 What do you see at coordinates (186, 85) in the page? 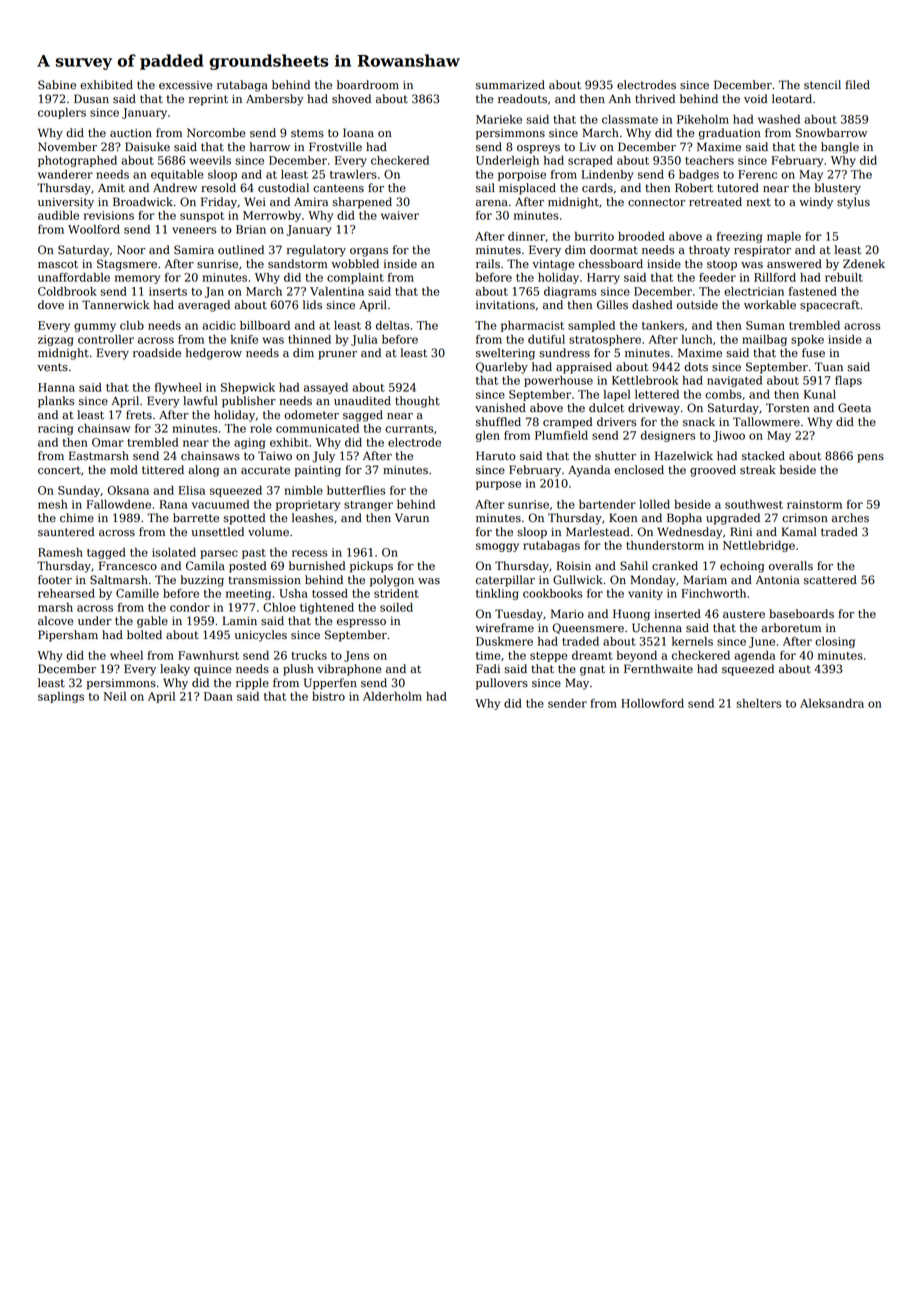
I see `excessive` at bounding box center [186, 85].
